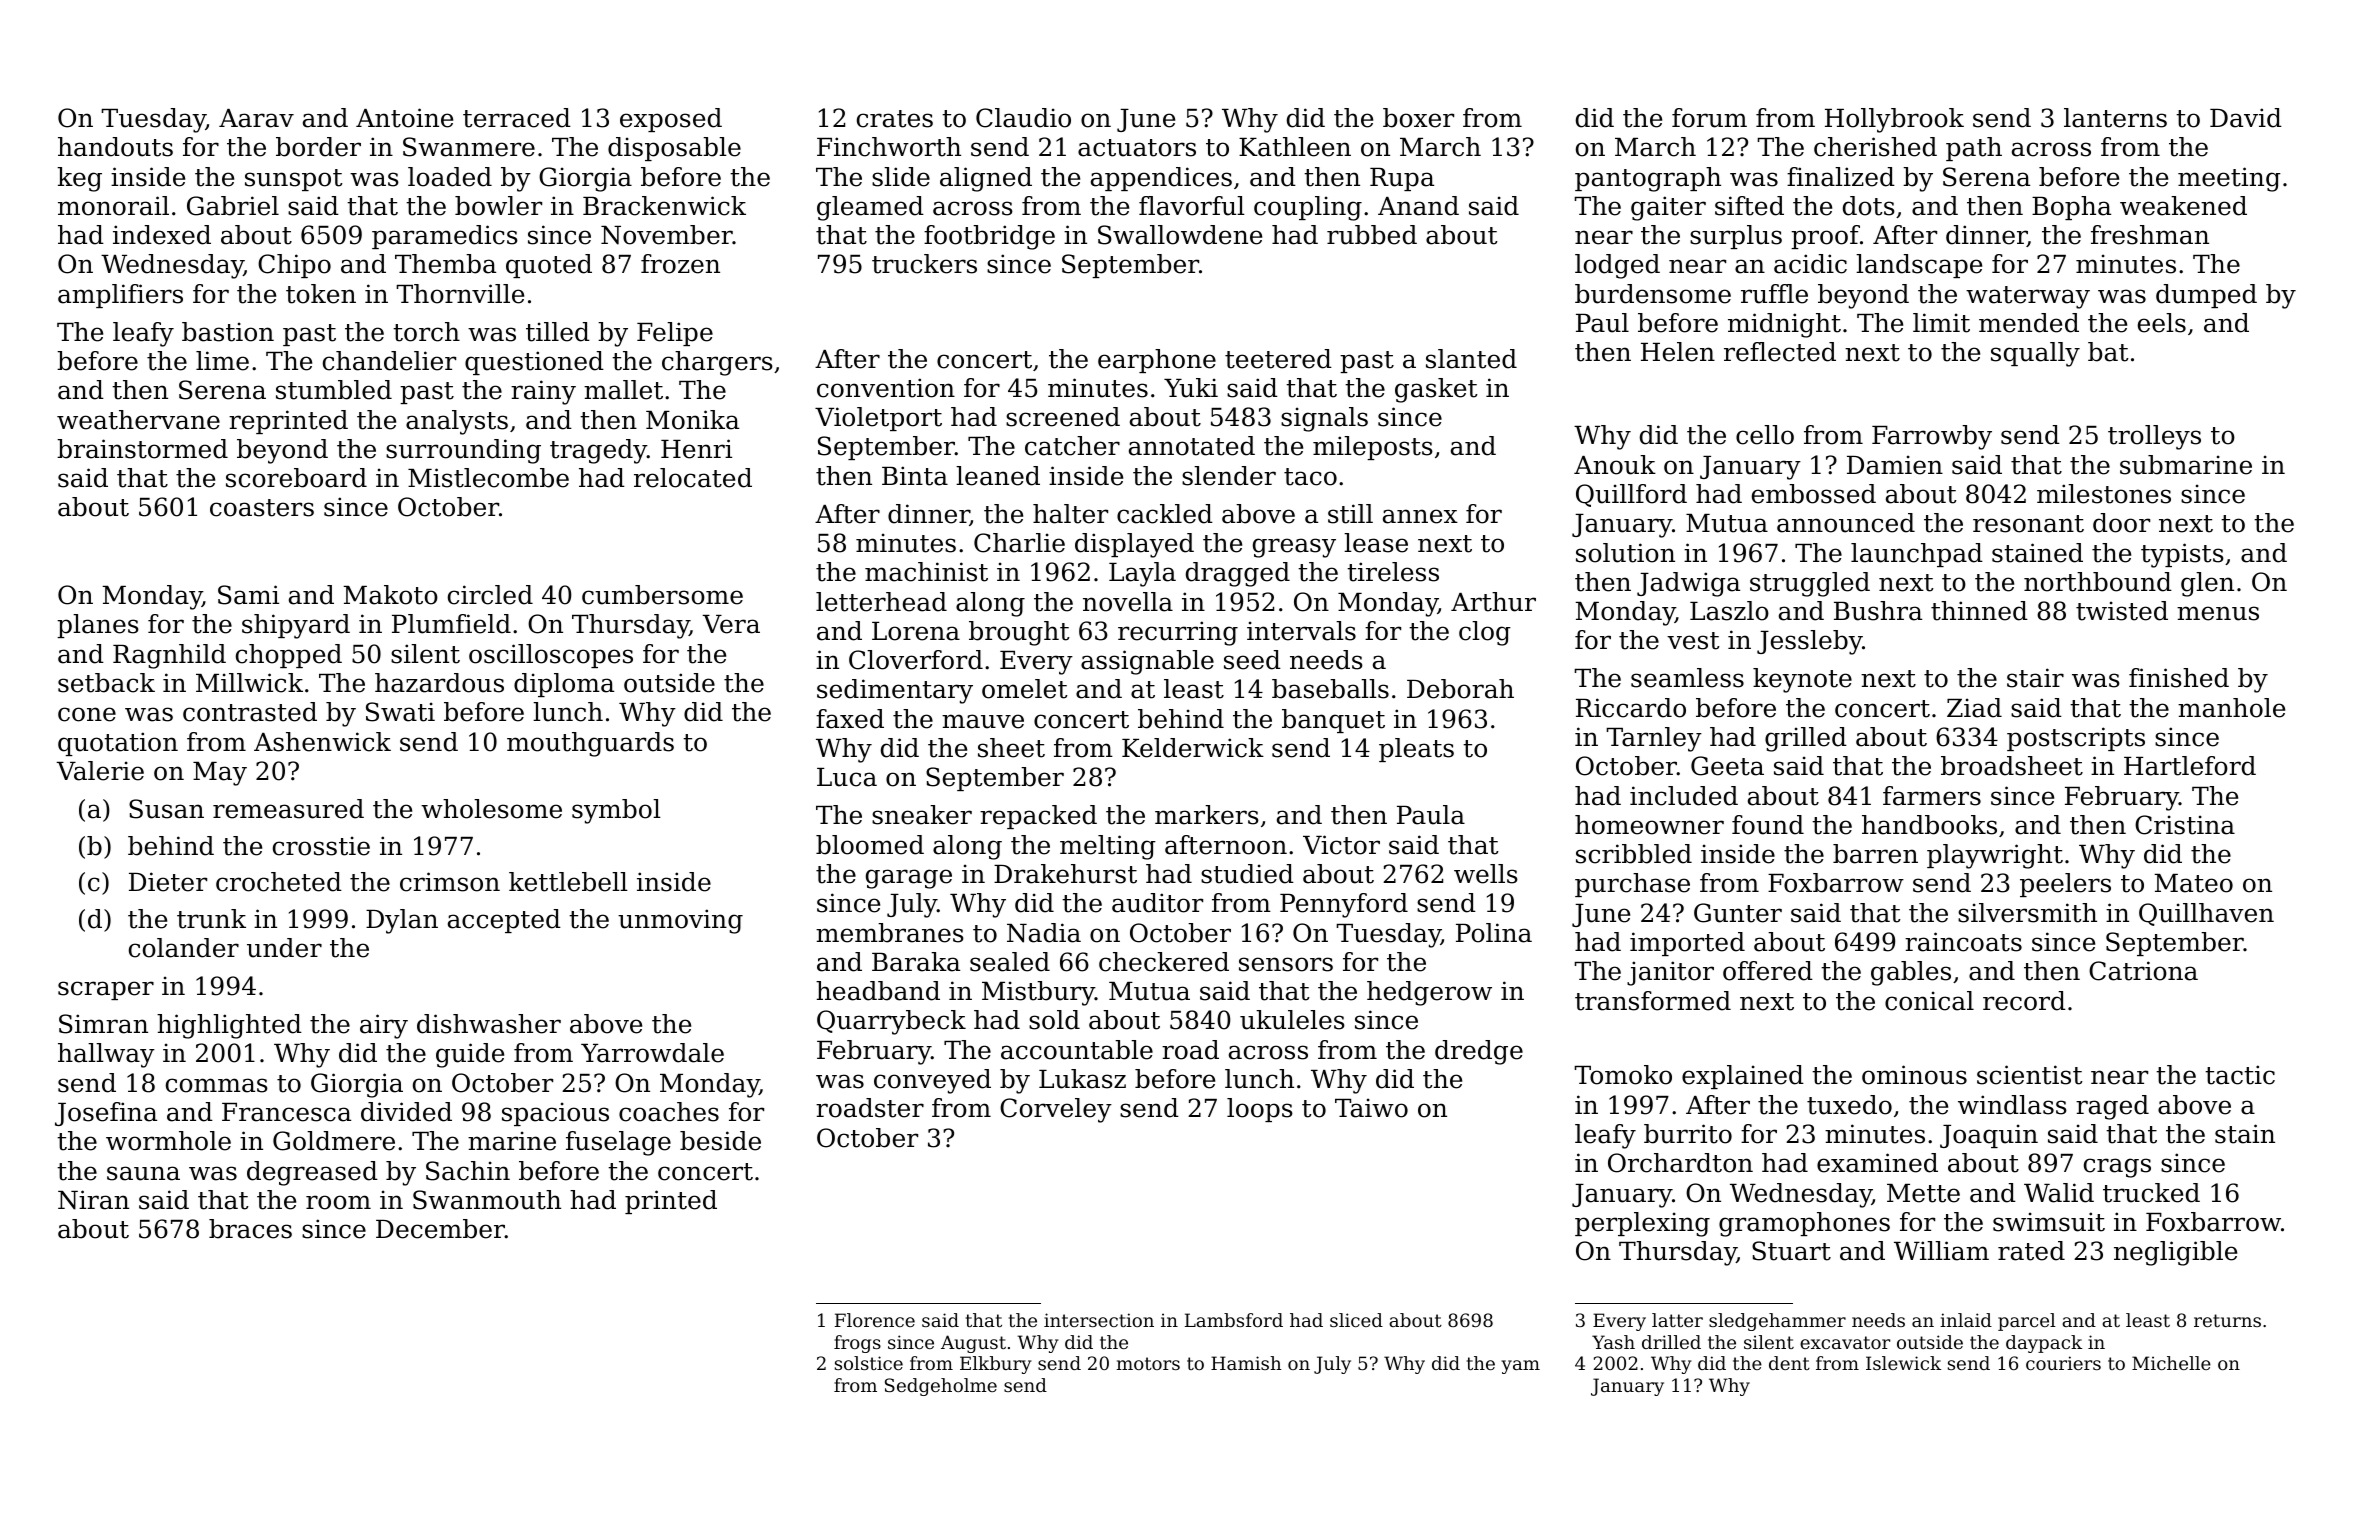 The image size is (2357, 1525). What do you see at coordinates (2162, 323) in the screenshot?
I see `eels` at bounding box center [2162, 323].
